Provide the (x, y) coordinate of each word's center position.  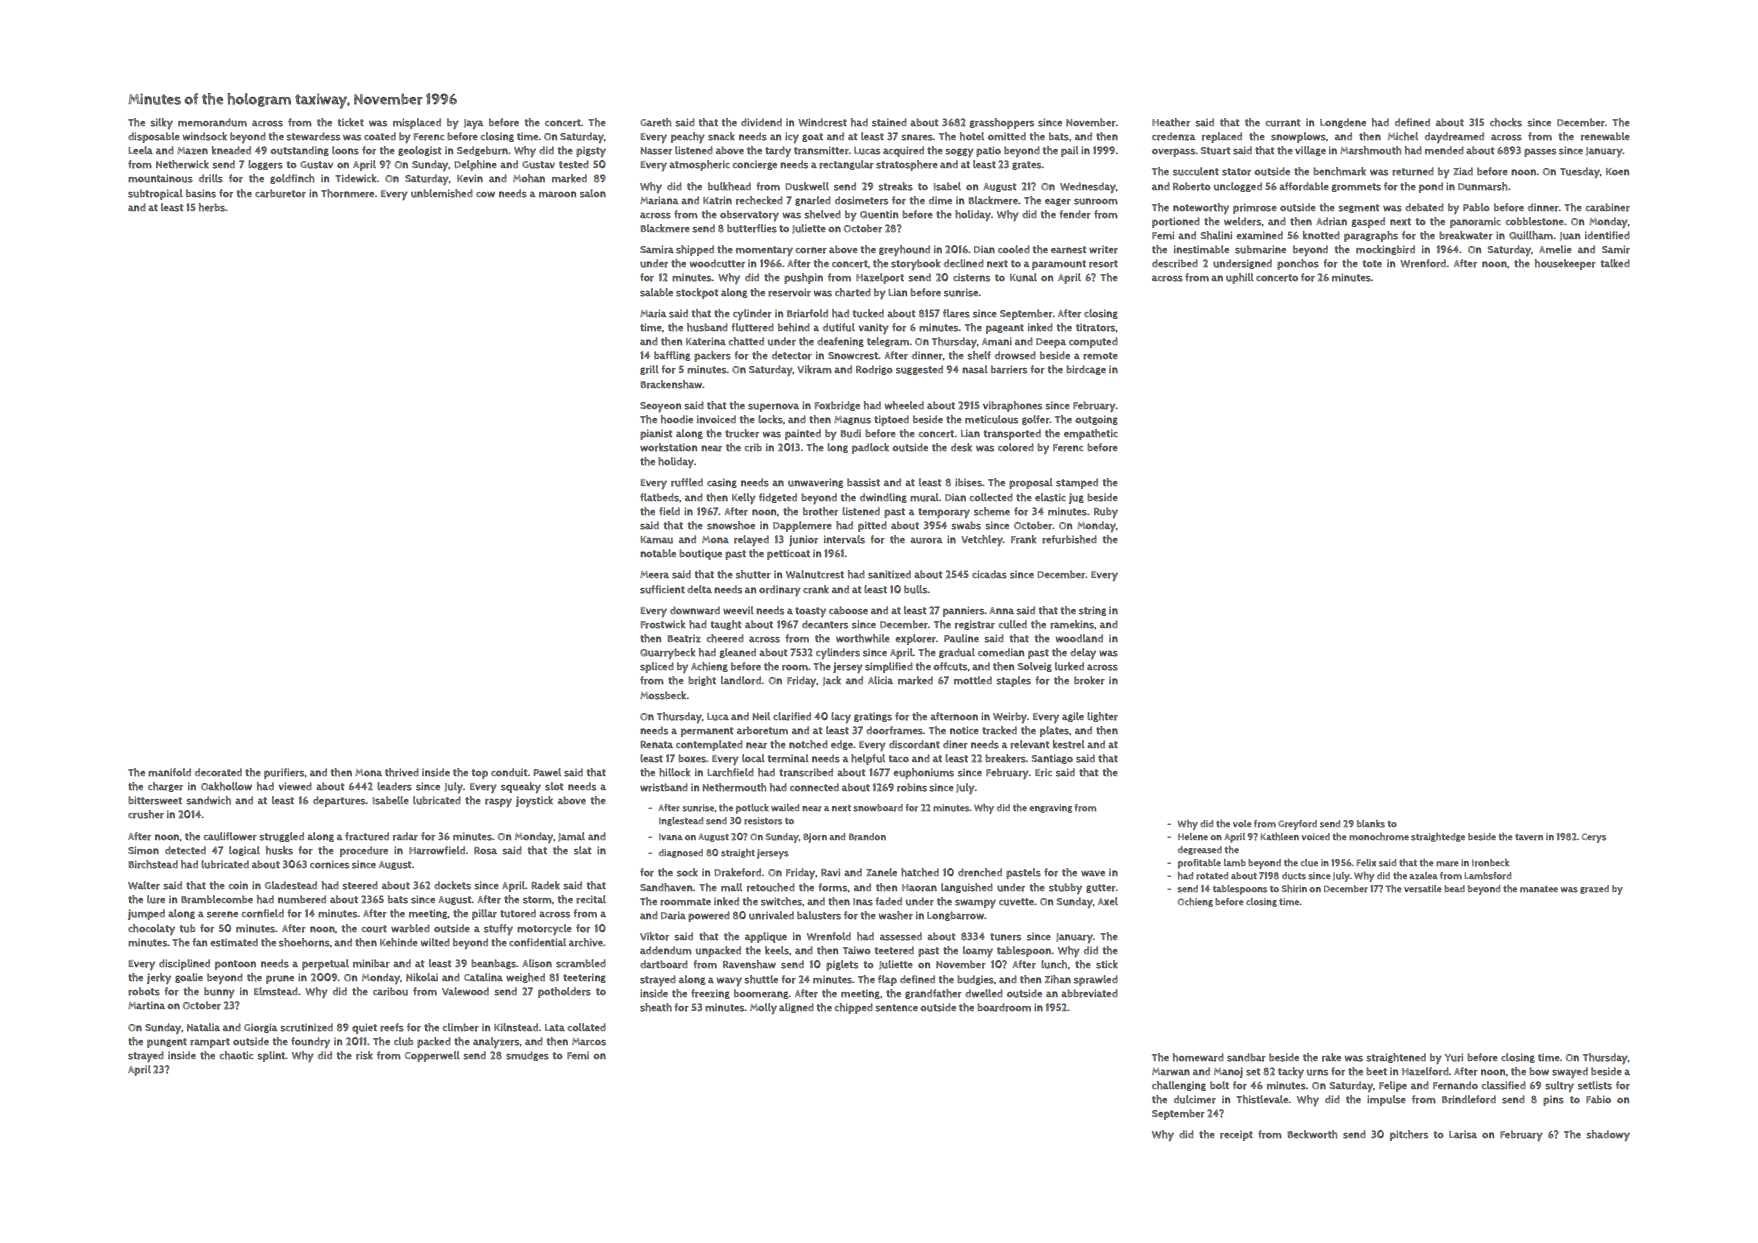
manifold (169, 772)
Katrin (717, 200)
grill (649, 370)
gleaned (737, 653)
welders (1243, 221)
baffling (672, 356)
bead (1454, 888)
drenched (980, 872)
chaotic (236, 1055)
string (1092, 611)
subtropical (155, 194)
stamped (1077, 483)
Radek (545, 885)
